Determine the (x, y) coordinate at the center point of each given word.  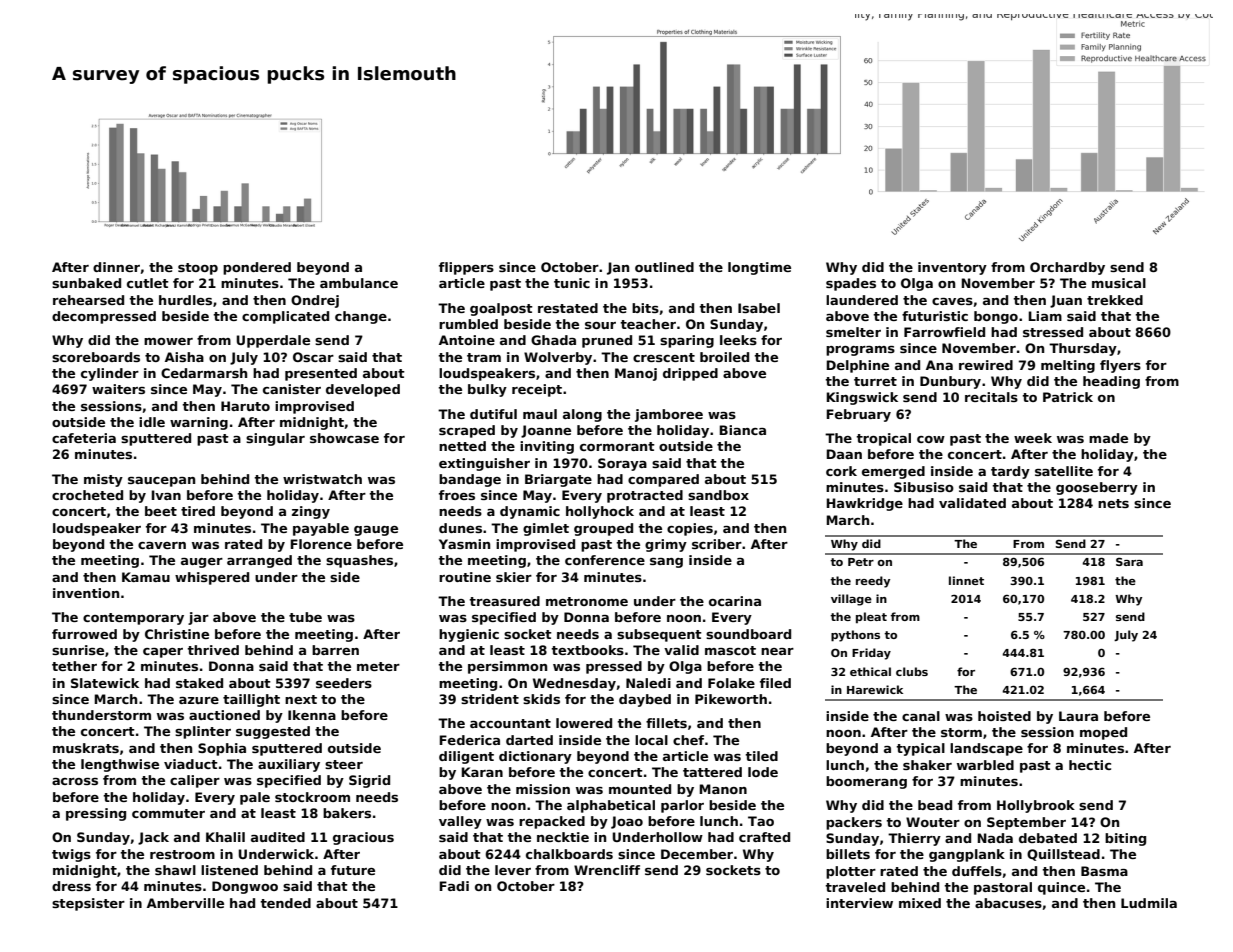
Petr (861, 562)
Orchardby (1067, 268)
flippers (466, 268)
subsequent (659, 635)
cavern (162, 545)
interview (859, 903)
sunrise (78, 650)
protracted (645, 496)
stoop (198, 269)
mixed (920, 903)
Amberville (185, 903)
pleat (871, 617)
